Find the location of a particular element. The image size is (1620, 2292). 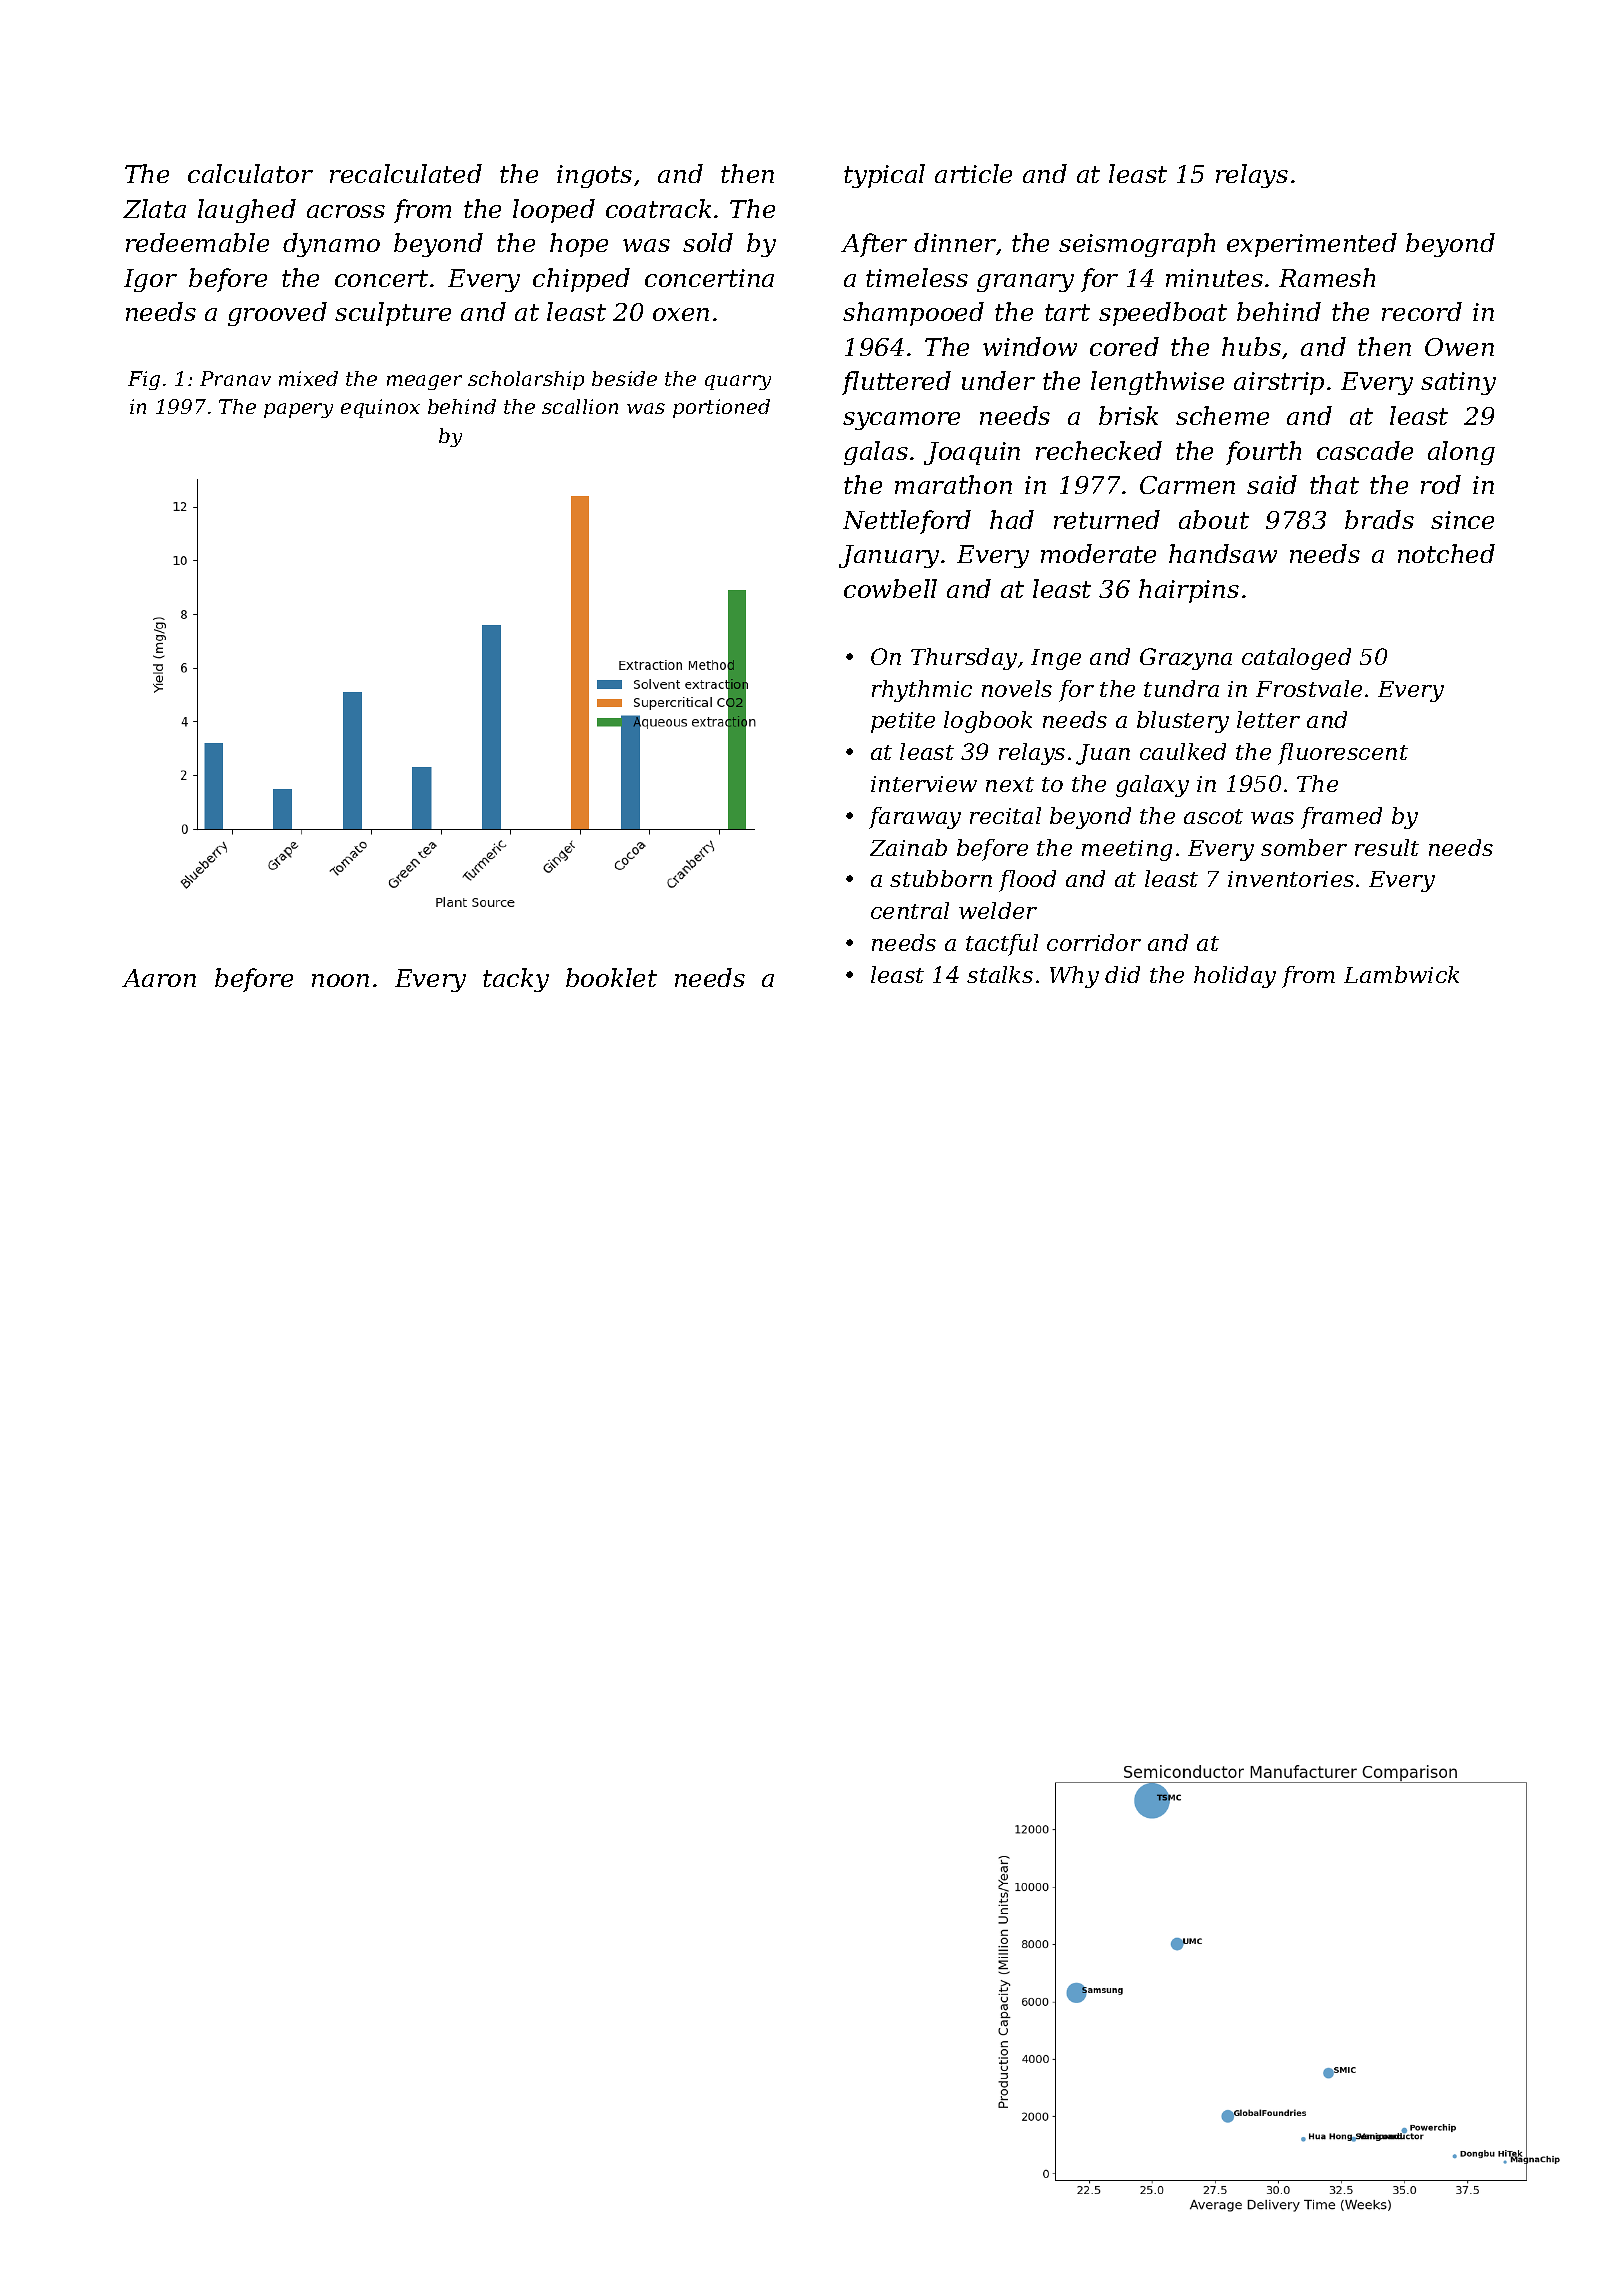

Igor is located at coordinates (150, 280).
